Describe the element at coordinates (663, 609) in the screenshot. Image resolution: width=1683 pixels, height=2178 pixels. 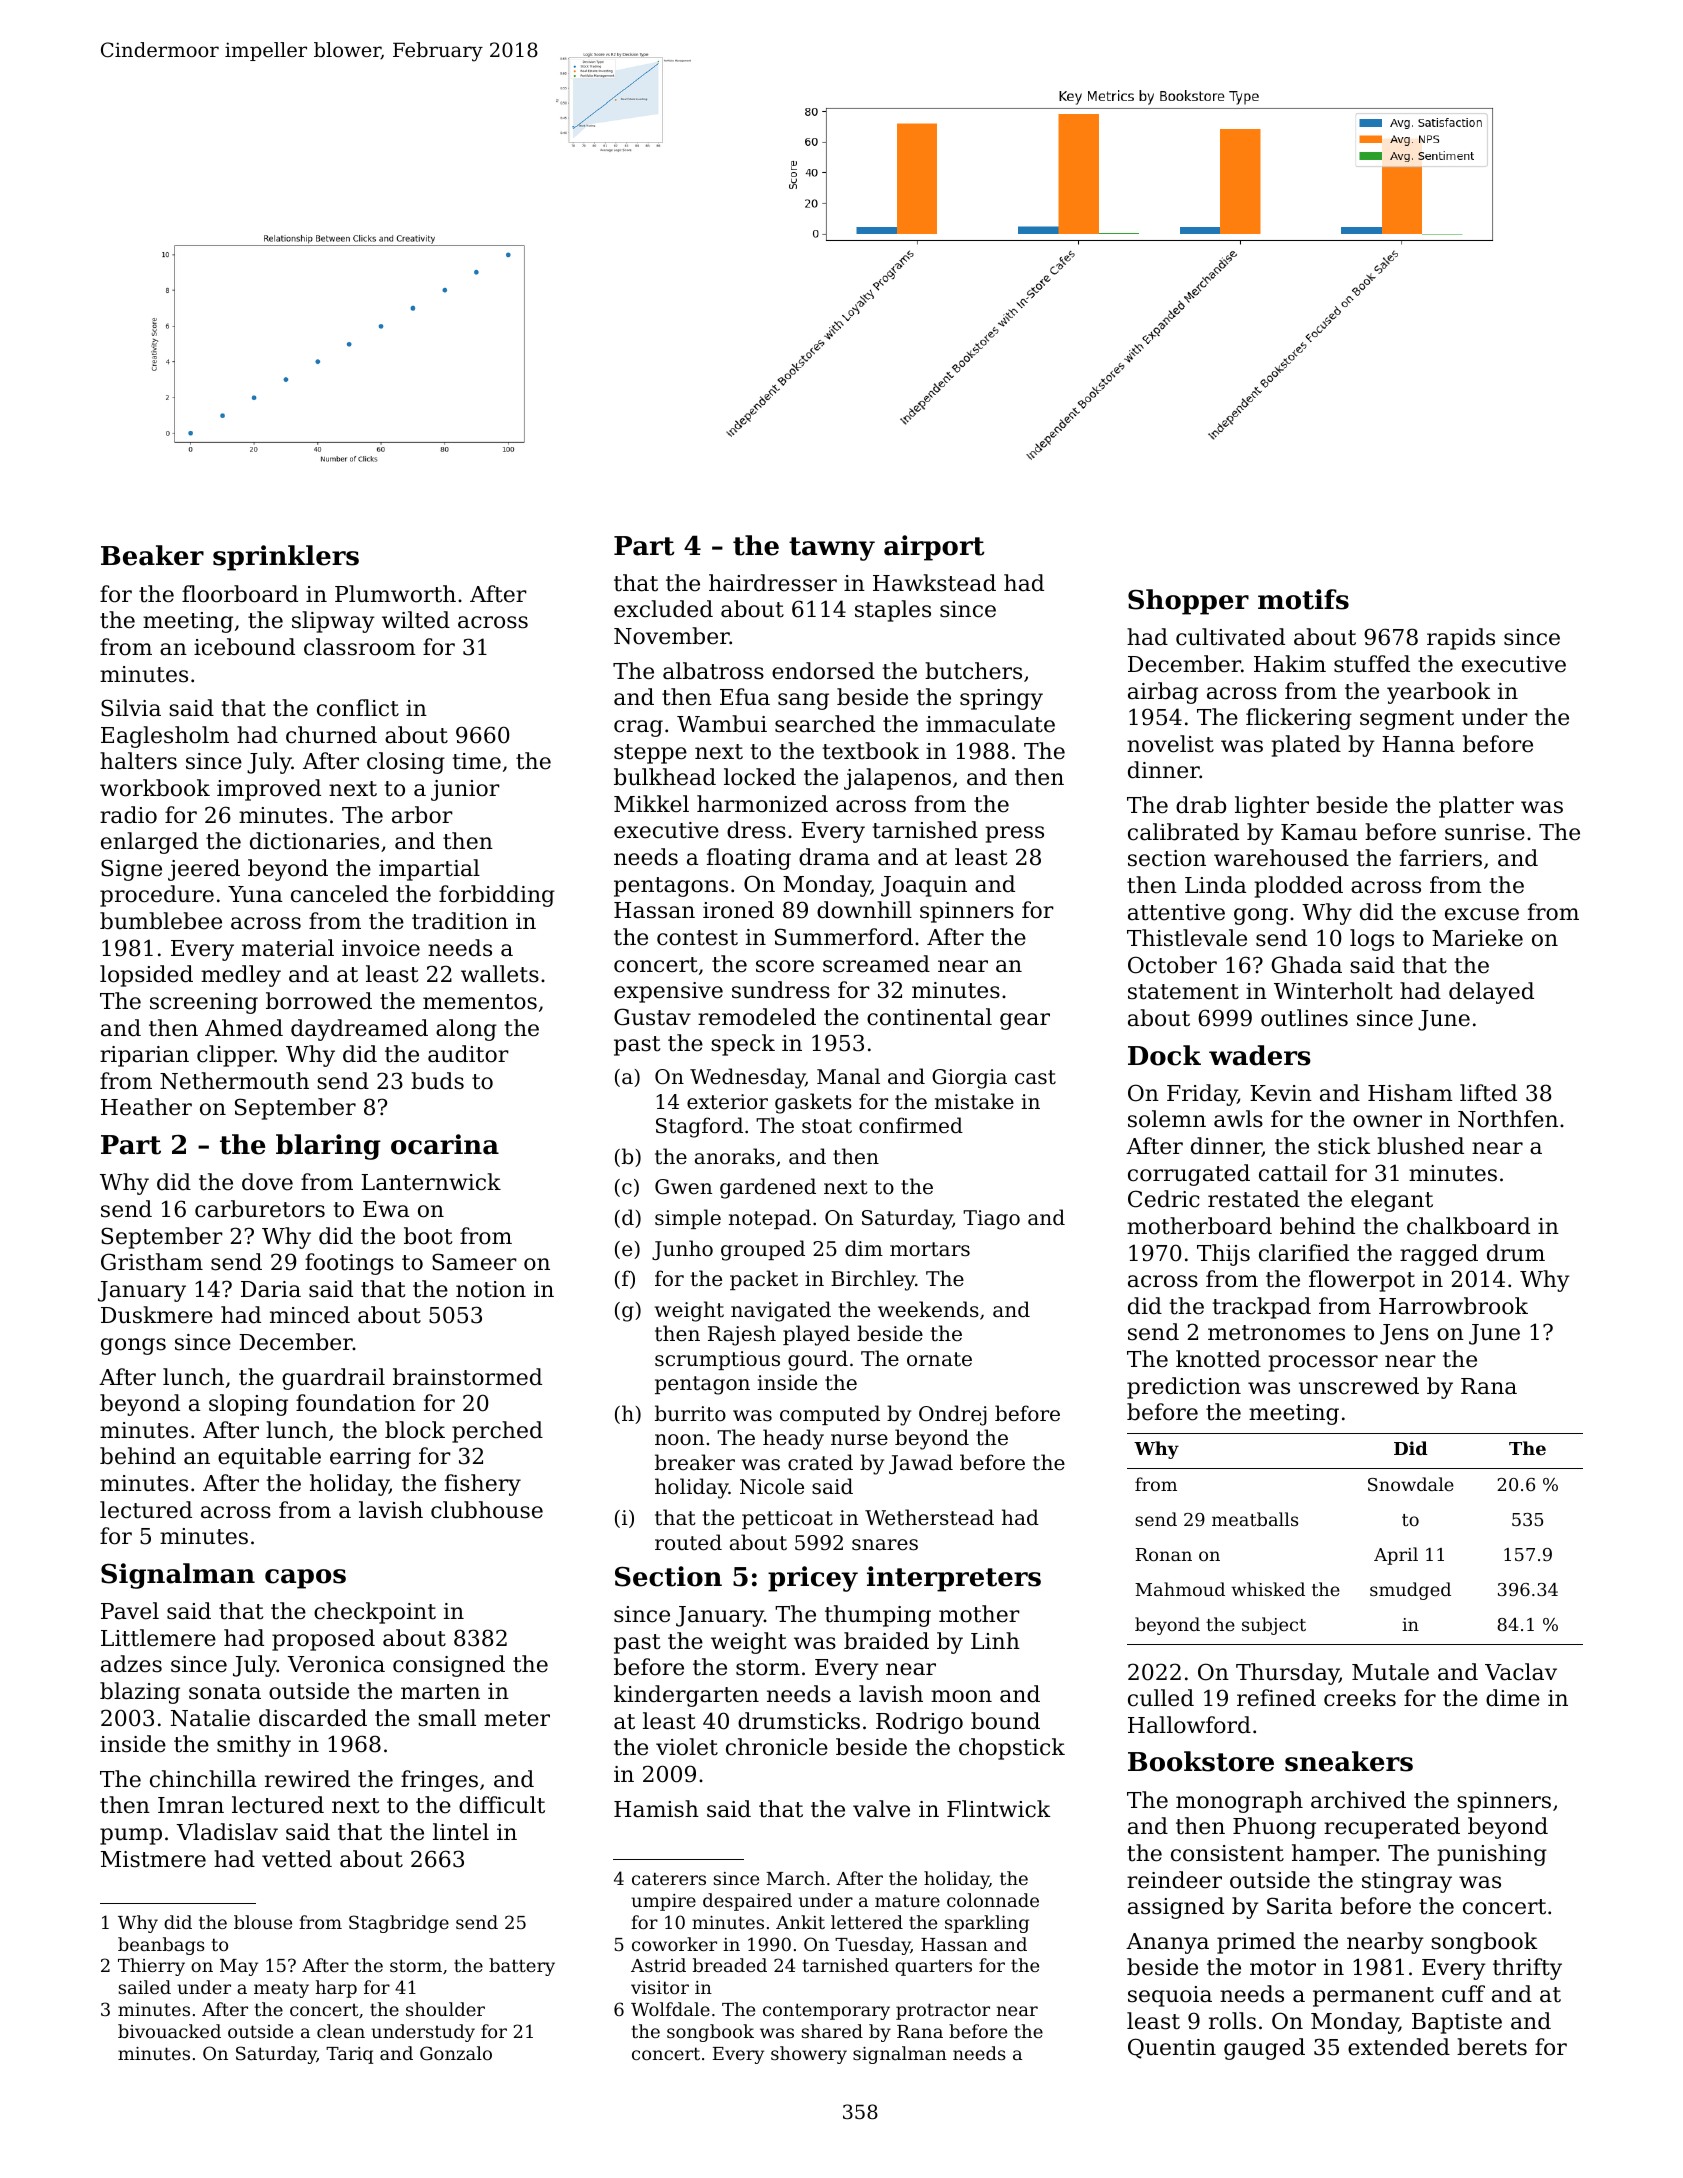
I see `excluded` at that location.
